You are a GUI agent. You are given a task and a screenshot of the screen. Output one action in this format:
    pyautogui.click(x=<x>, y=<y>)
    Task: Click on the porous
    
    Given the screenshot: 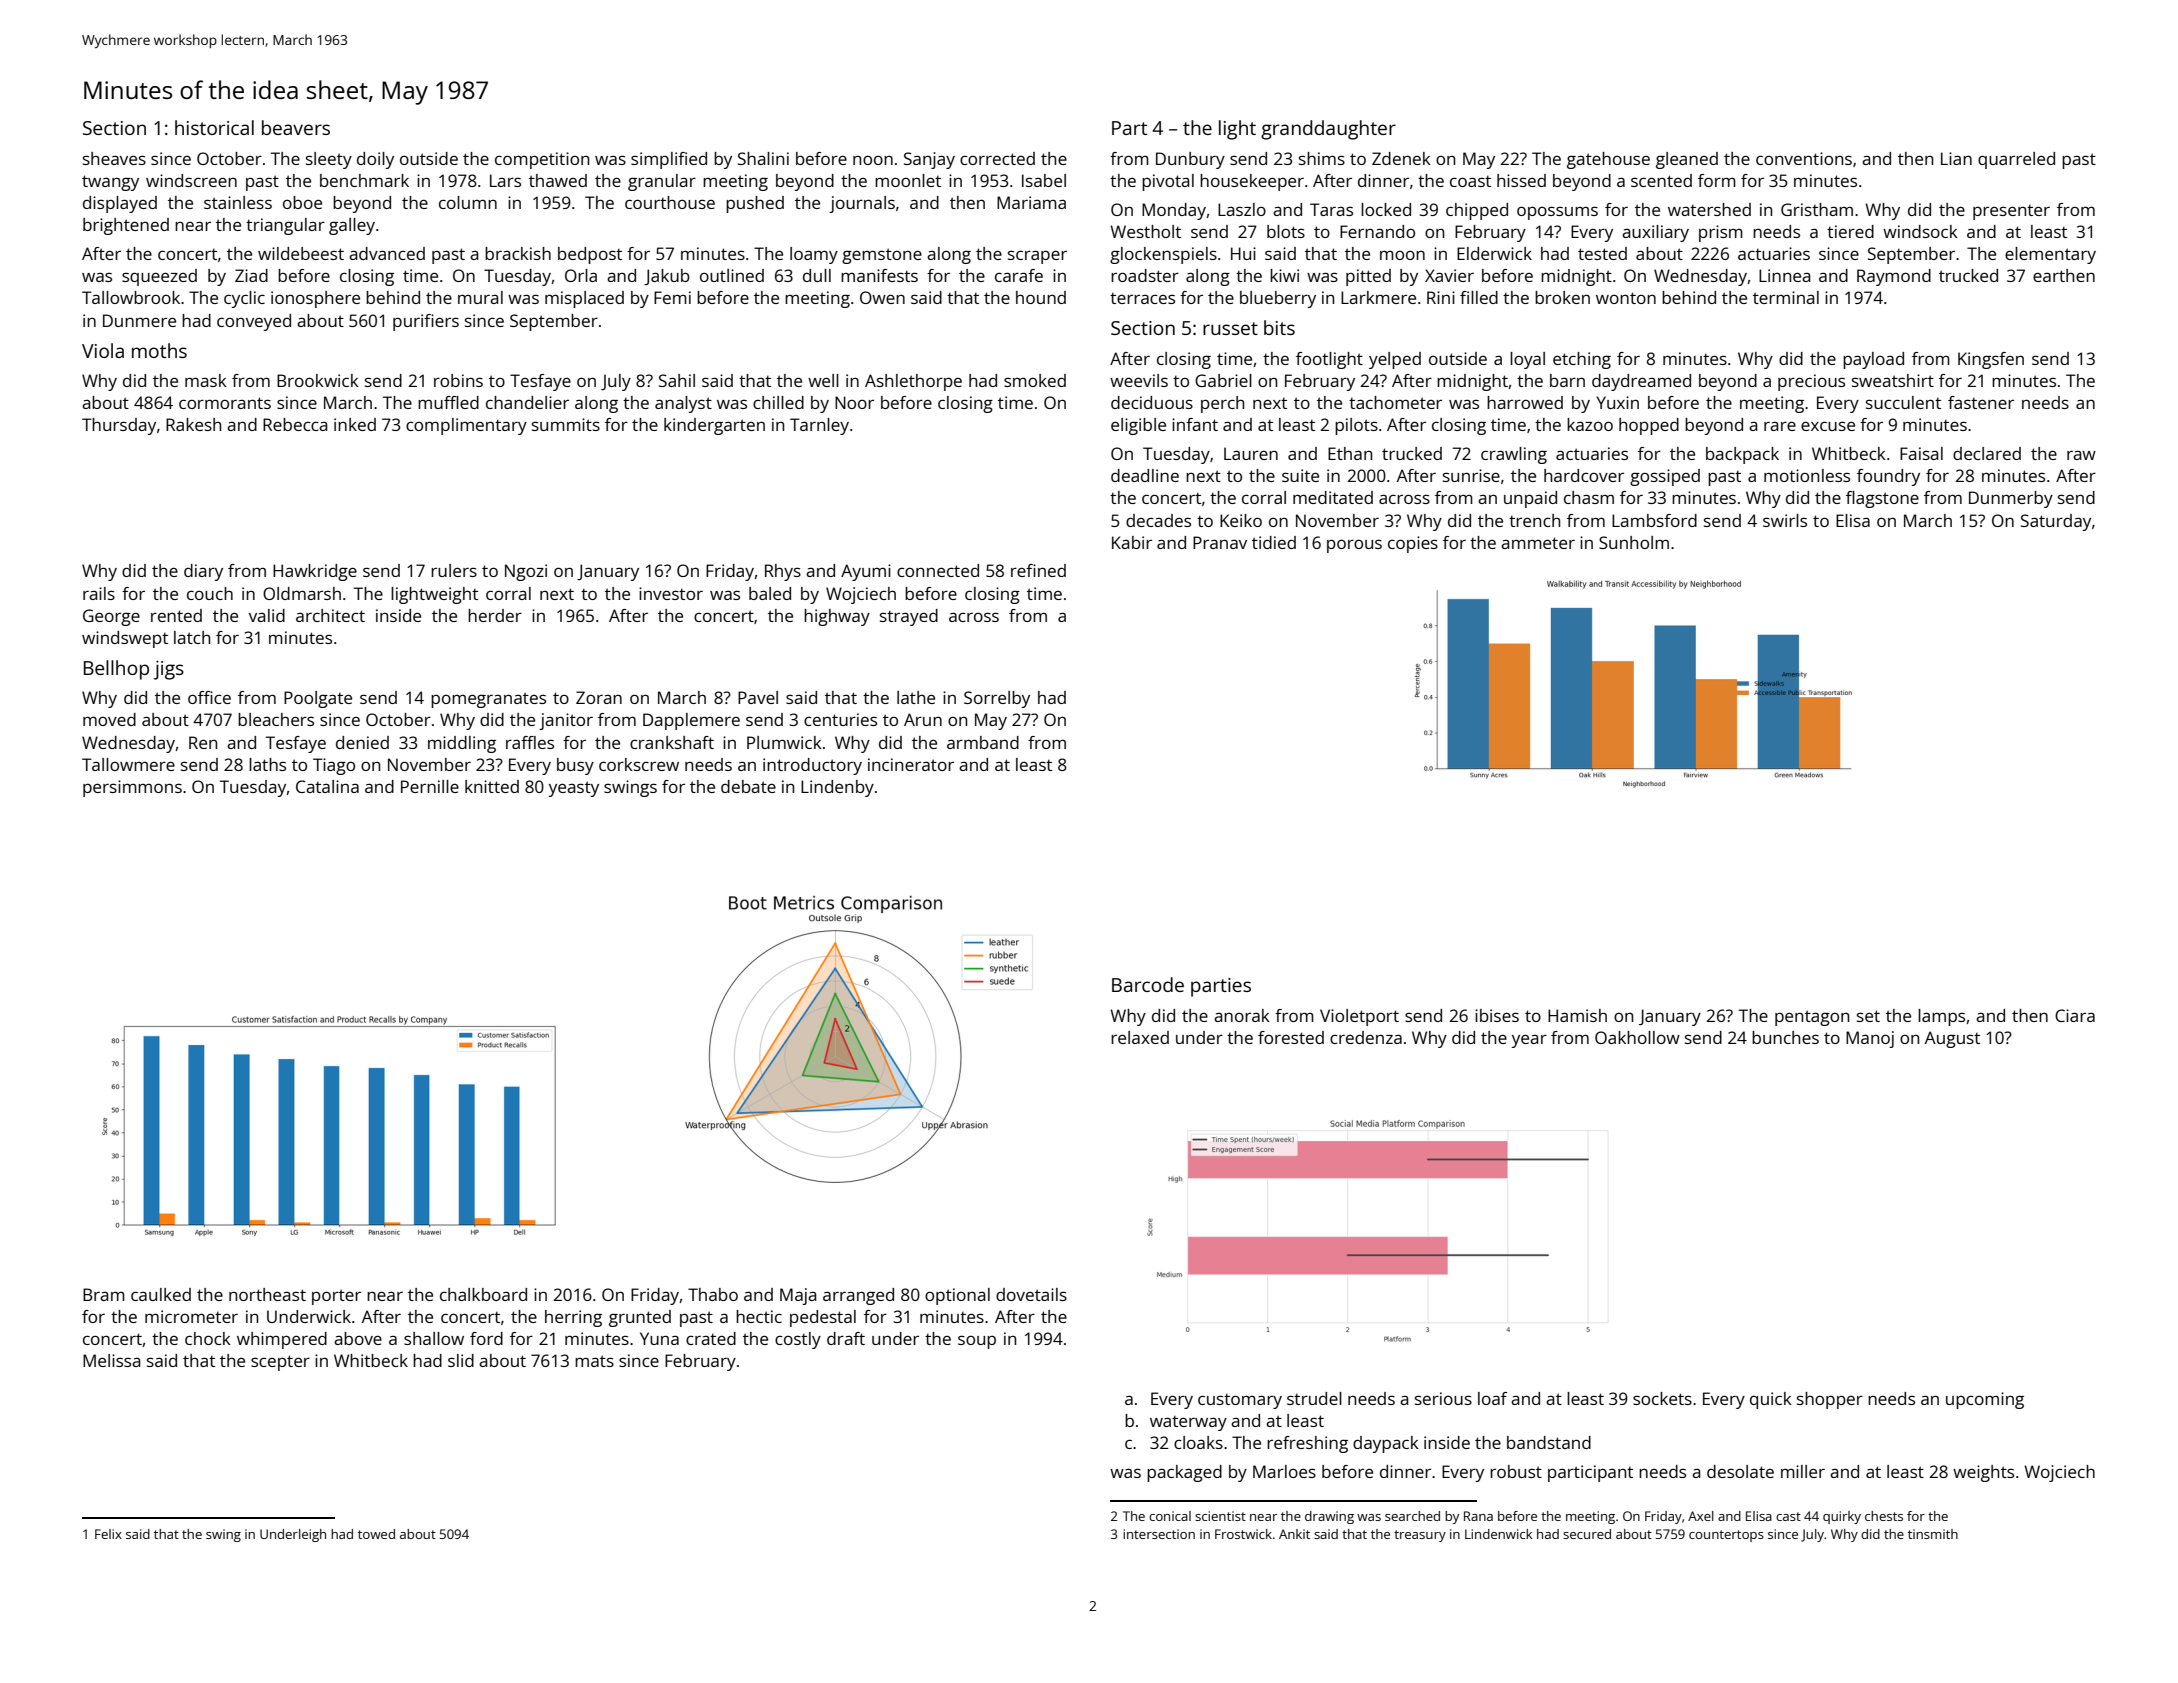 What is the action you would take?
    pyautogui.click(x=1354, y=546)
